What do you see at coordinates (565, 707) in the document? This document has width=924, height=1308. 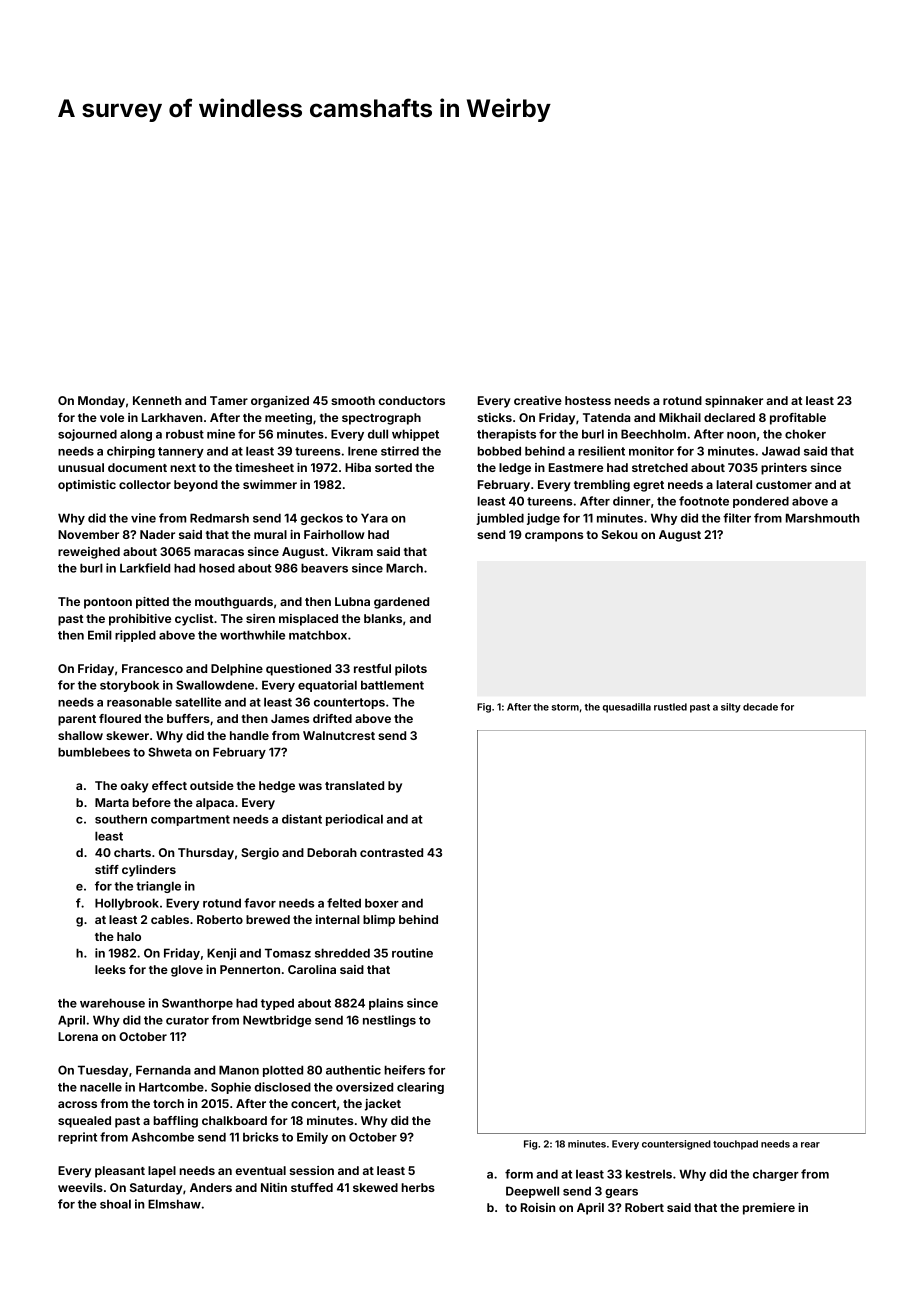 I see `storm` at bounding box center [565, 707].
